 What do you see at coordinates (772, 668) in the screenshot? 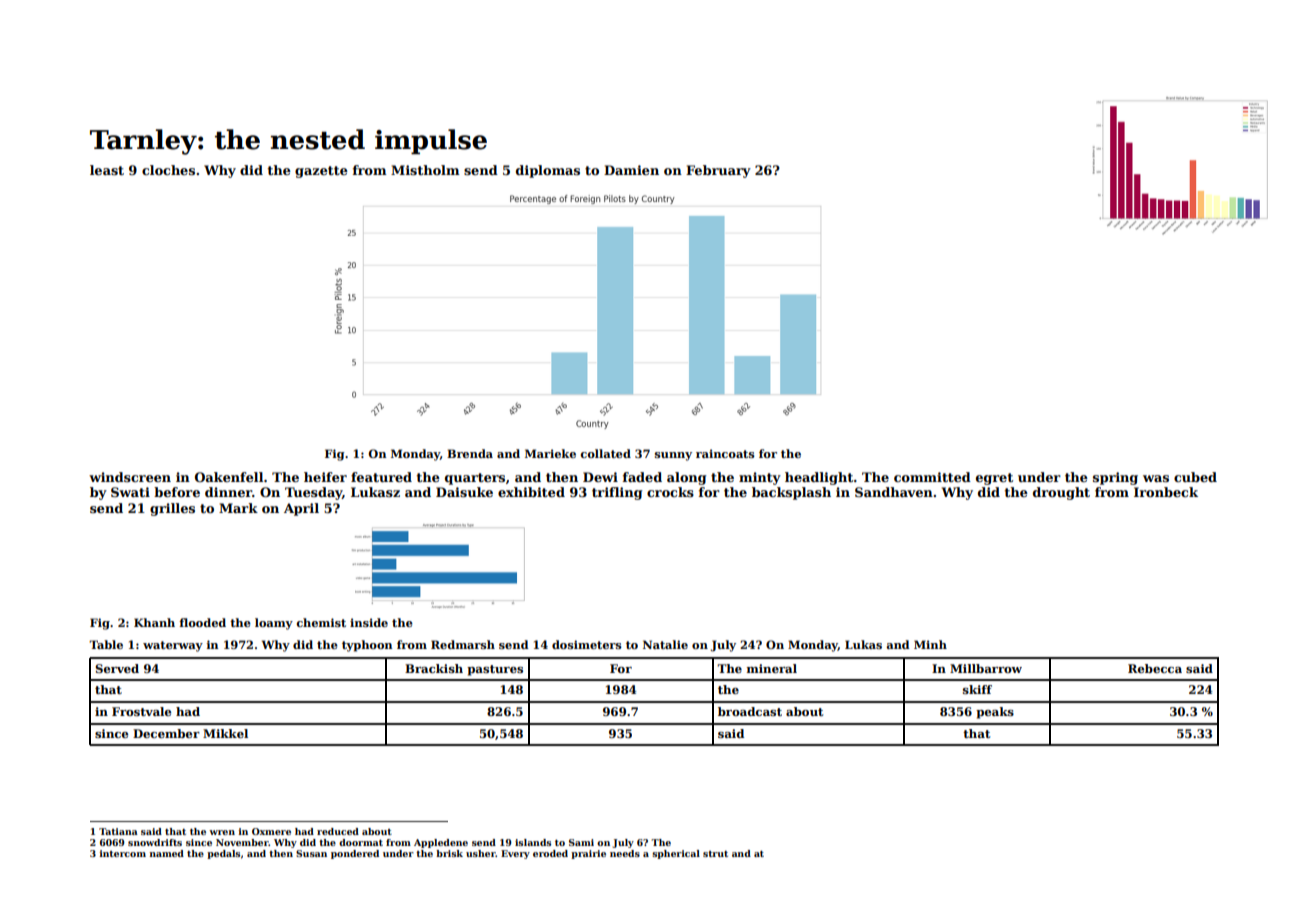
I see `mineral` at bounding box center [772, 668].
